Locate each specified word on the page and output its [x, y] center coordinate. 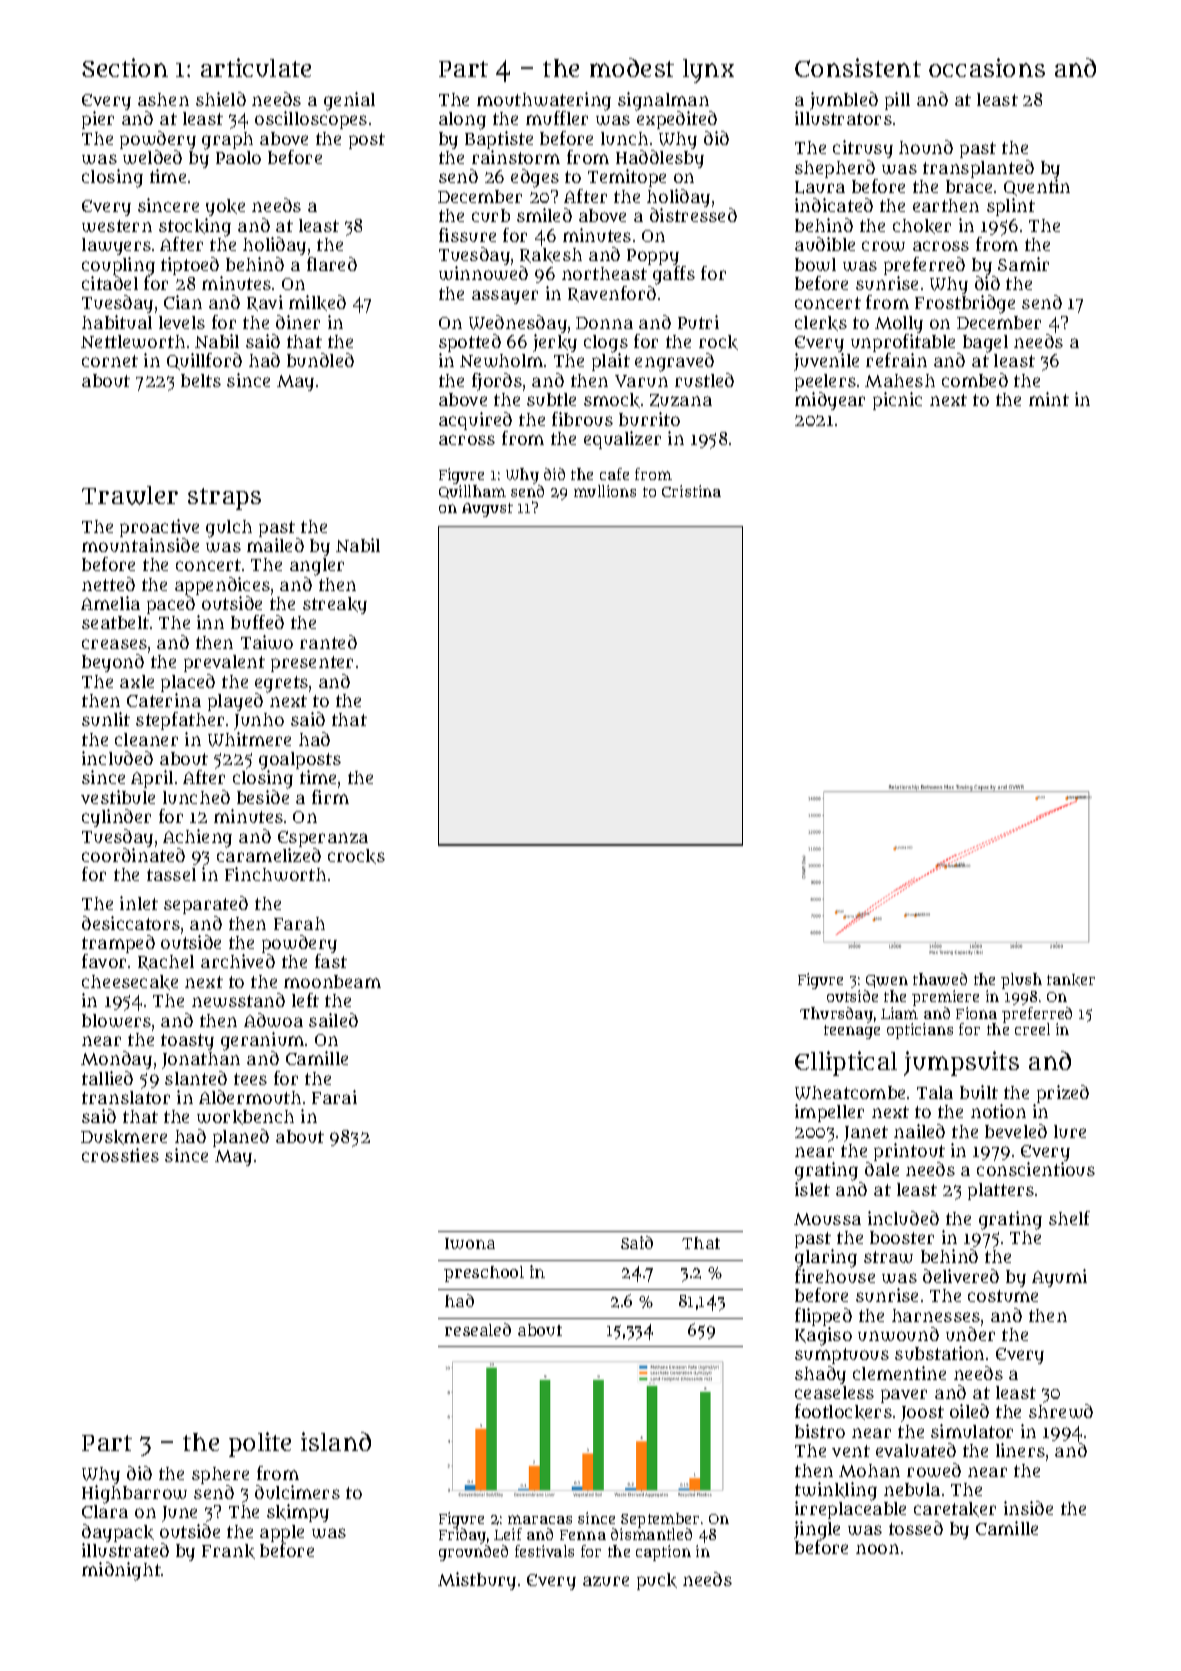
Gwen [887, 981]
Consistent [858, 67]
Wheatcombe [850, 1093]
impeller [829, 1113]
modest [632, 67]
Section [125, 67]
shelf [1069, 1218]
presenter [312, 664]
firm [330, 797]
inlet [139, 903]
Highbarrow [134, 1494]
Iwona [470, 1243]
